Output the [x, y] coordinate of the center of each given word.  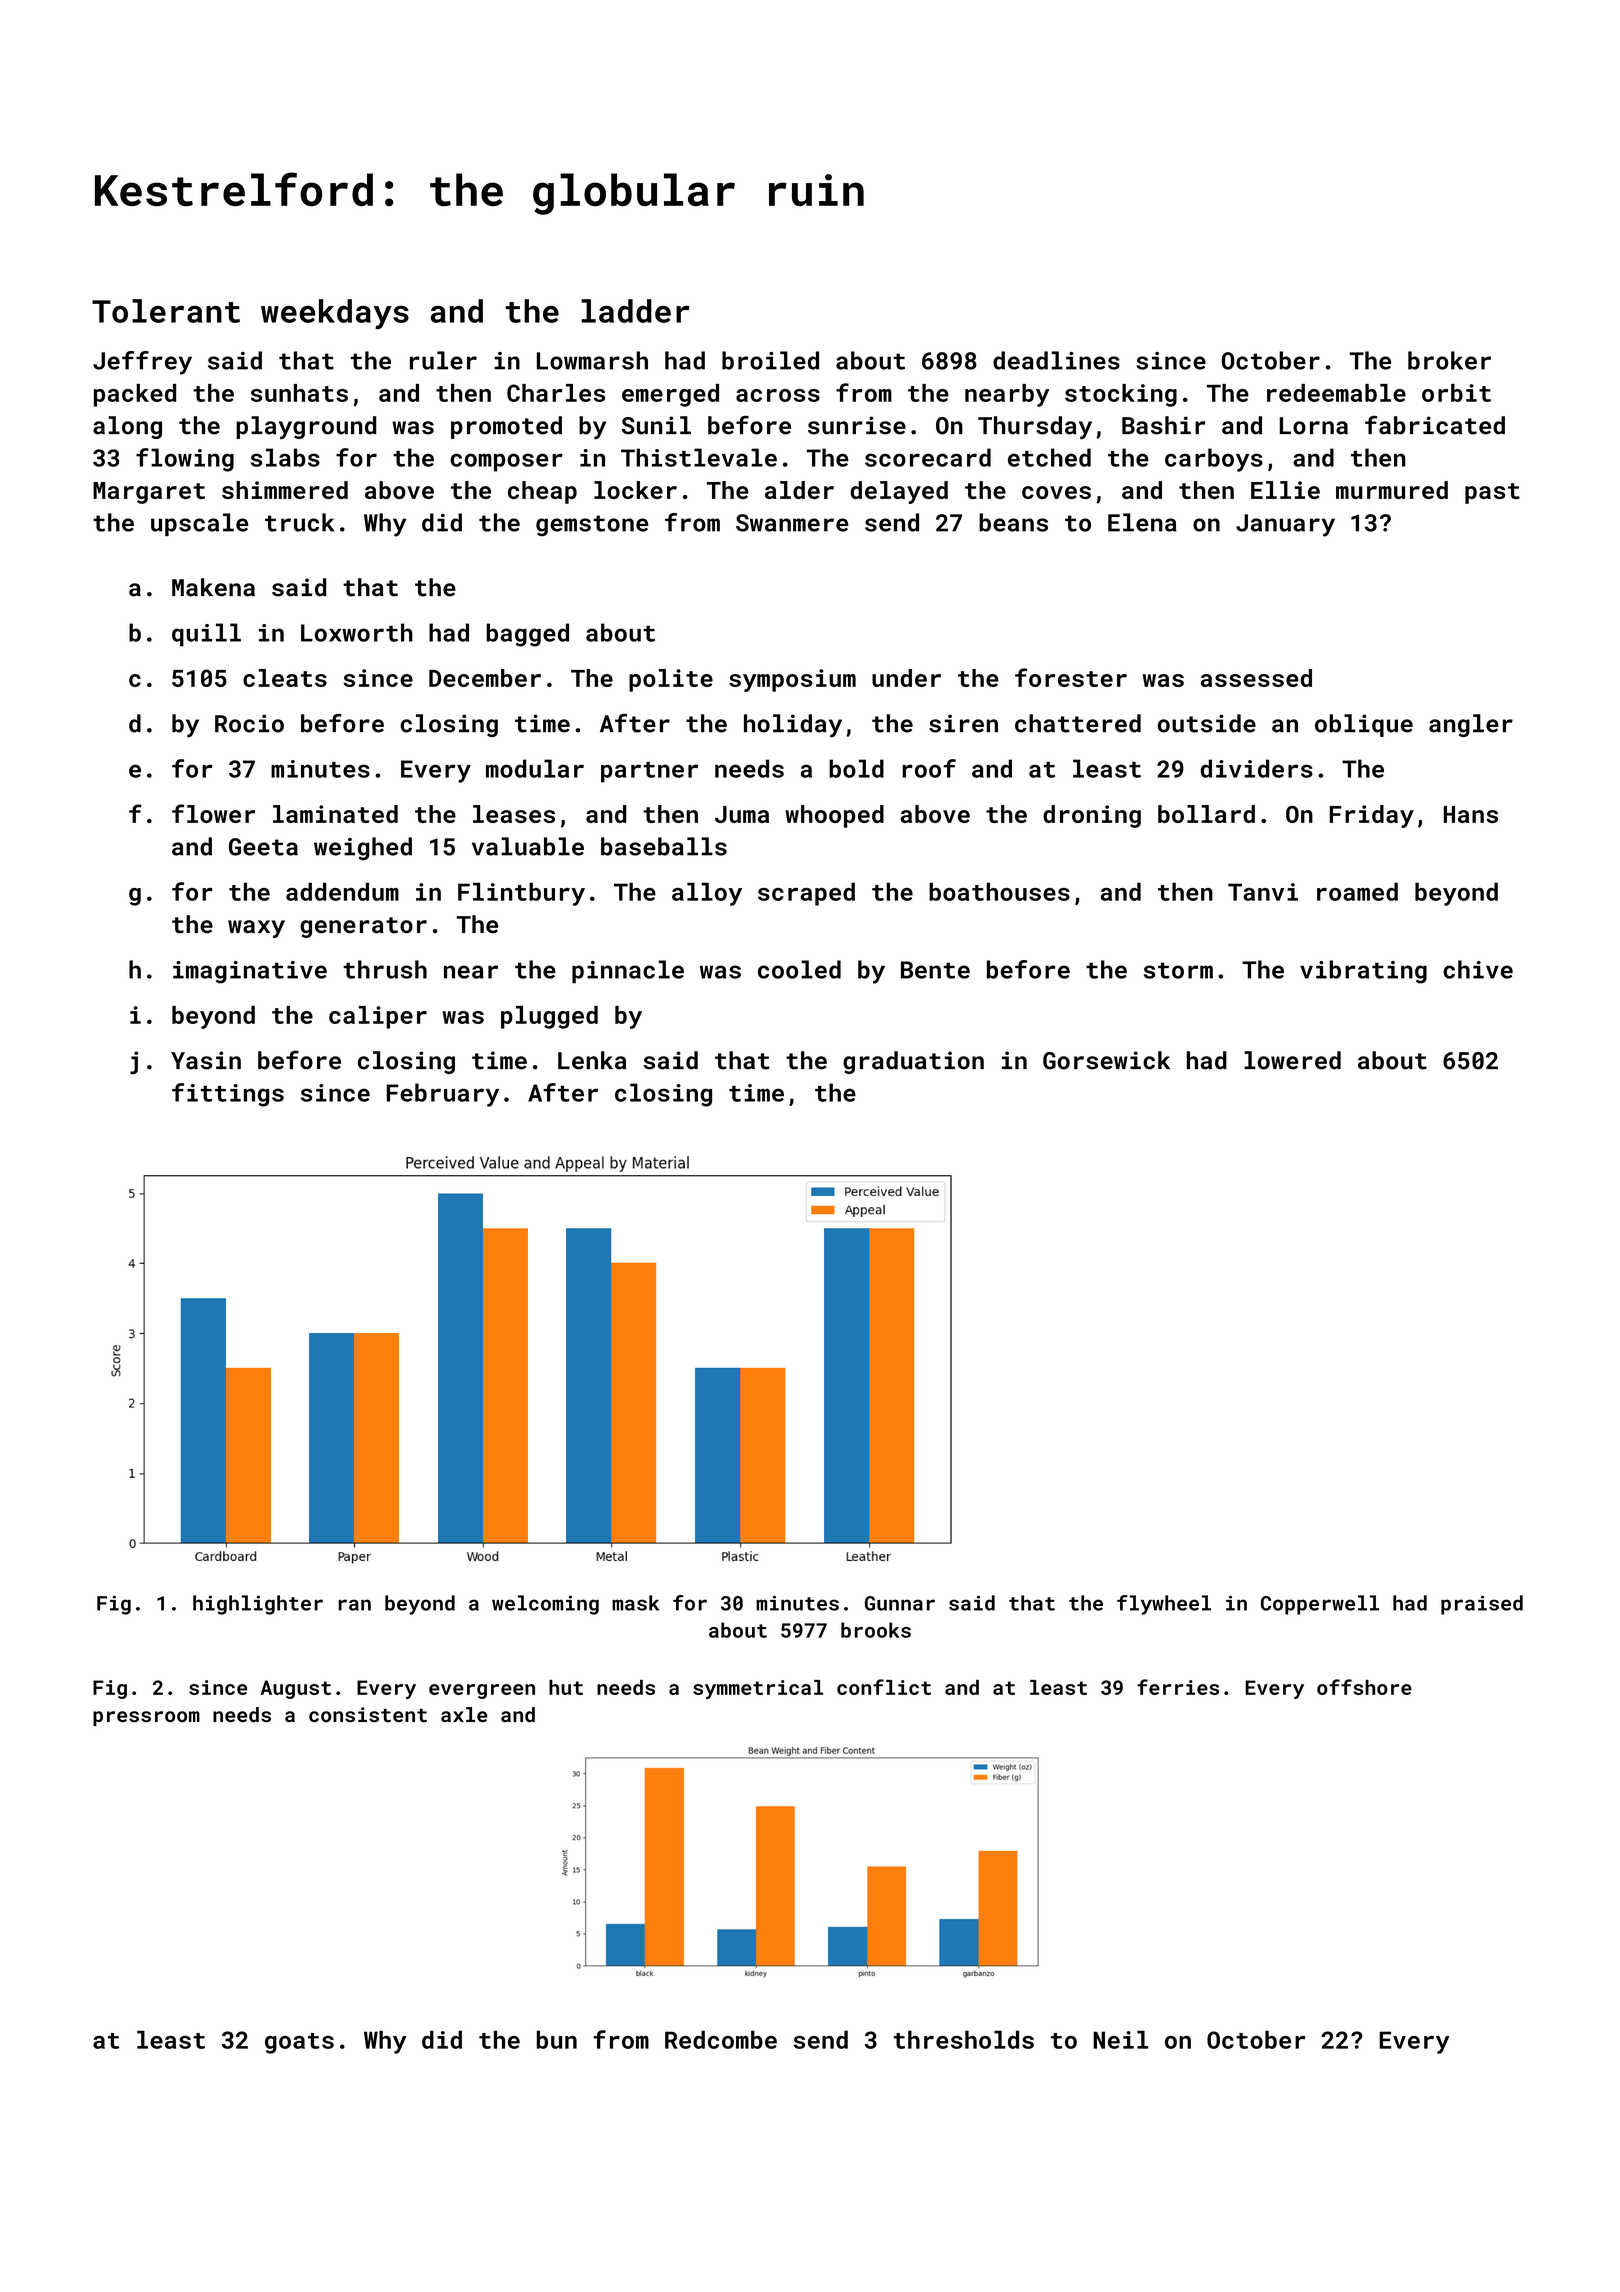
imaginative [250, 972]
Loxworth [357, 632]
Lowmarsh [592, 360]
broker [1449, 360]
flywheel [1164, 1605]
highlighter [258, 1605]
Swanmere [792, 523]
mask [635, 1603]
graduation [913, 1062]
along [127, 427]
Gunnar [900, 1603]
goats [299, 2043]
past [1492, 493]
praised [1482, 1605]
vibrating [1363, 972]
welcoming [545, 1605]
